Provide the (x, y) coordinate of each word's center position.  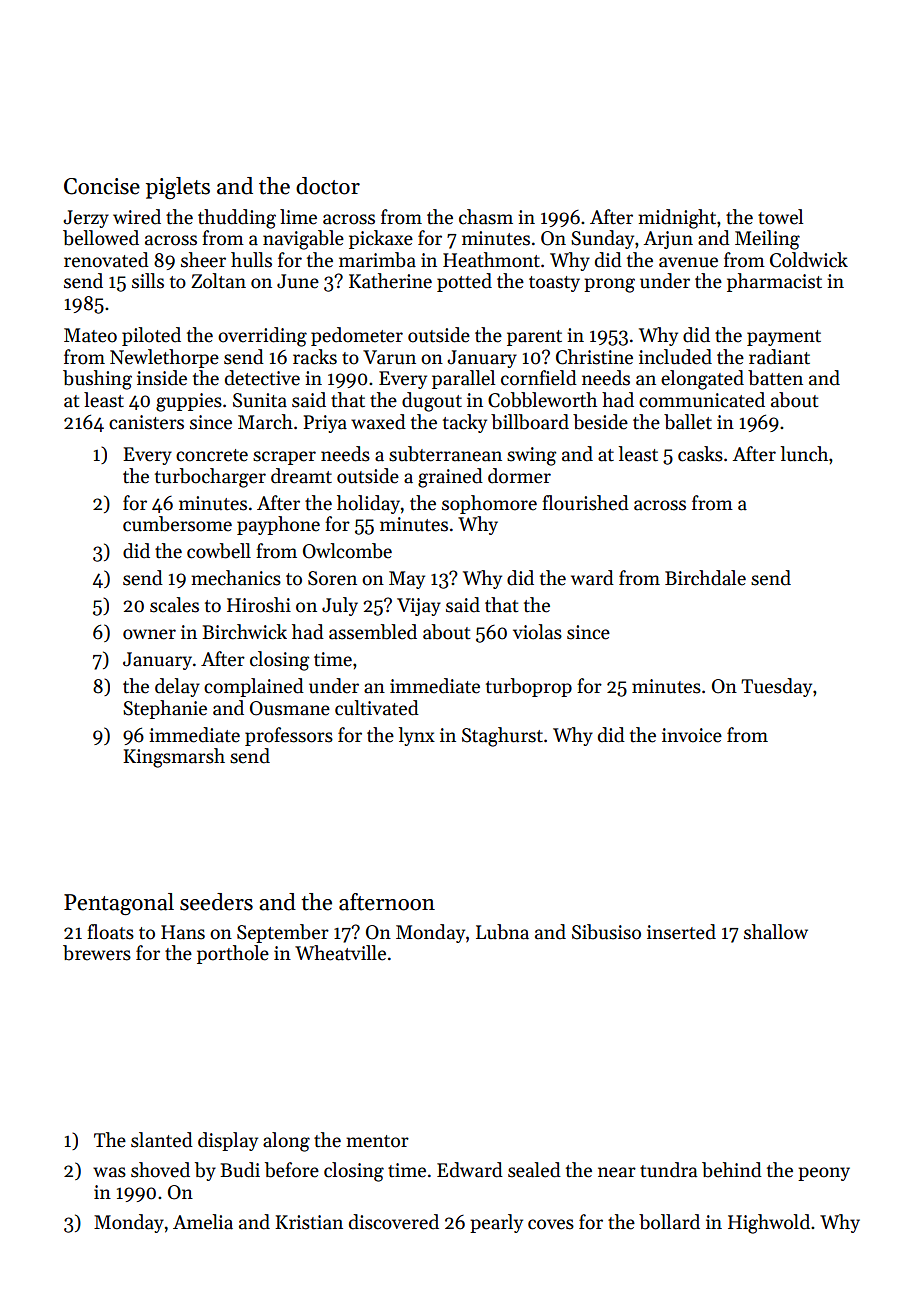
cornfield (539, 378)
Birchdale (705, 578)
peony (824, 1174)
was (109, 1172)
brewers (97, 953)
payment (784, 338)
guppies (189, 402)
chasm (486, 217)
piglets (178, 188)
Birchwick (244, 632)
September (283, 933)
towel (780, 217)
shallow (776, 932)
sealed (534, 1170)
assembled (373, 632)
